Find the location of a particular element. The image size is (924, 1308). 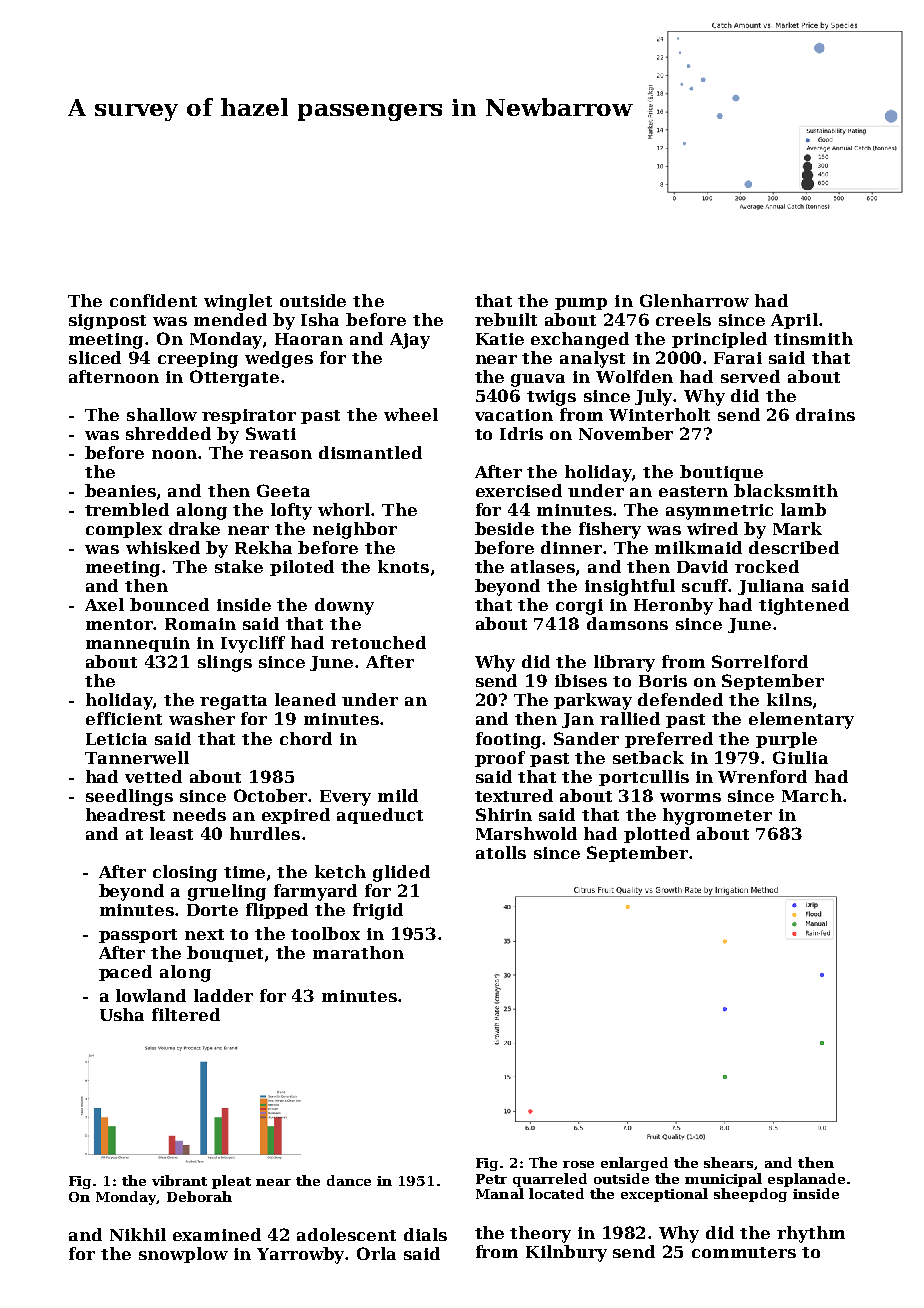

Kilnbury is located at coordinates (566, 1253).
